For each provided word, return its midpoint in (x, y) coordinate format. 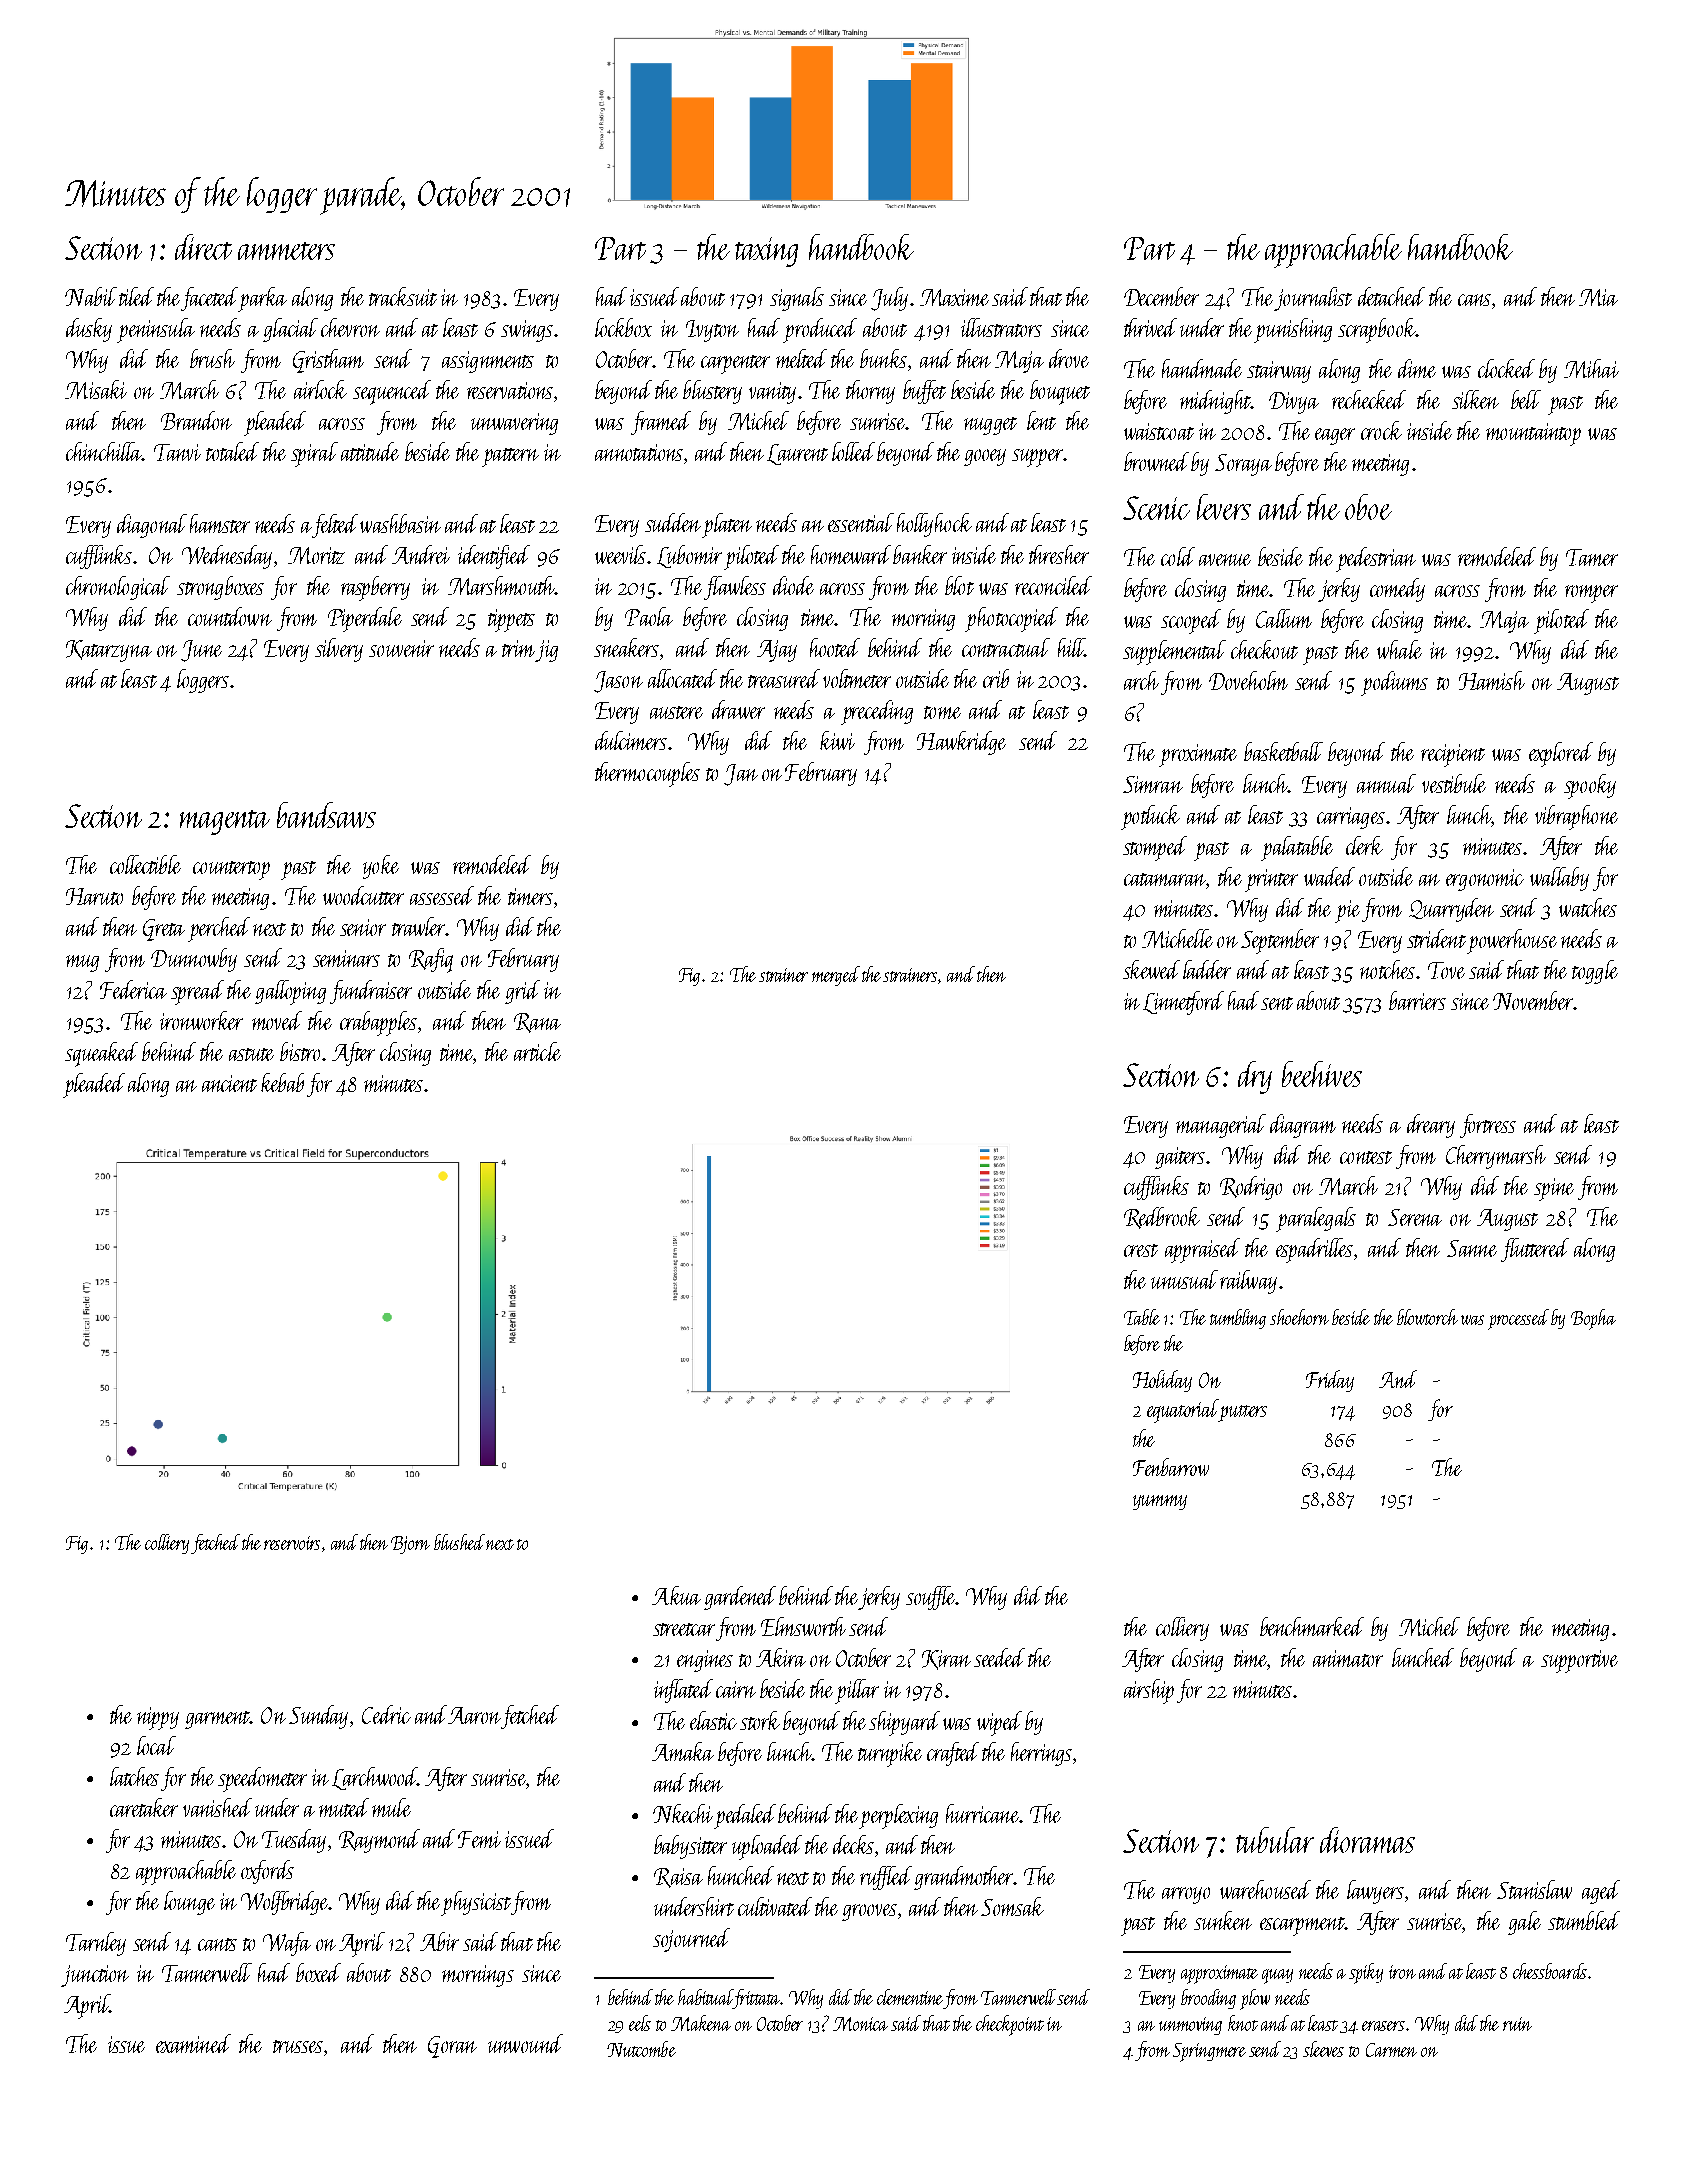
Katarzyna (109, 651)
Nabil (91, 296)
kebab (282, 1082)
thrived (1150, 327)
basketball (1283, 751)
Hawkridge (961, 743)
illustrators (1001, 327)
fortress (1488, 1126)
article (537, 1051)
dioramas (1367, 1840)
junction (95, 1976)
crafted (953, 1754)
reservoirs (292, 1543)
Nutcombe (641, 2049)
